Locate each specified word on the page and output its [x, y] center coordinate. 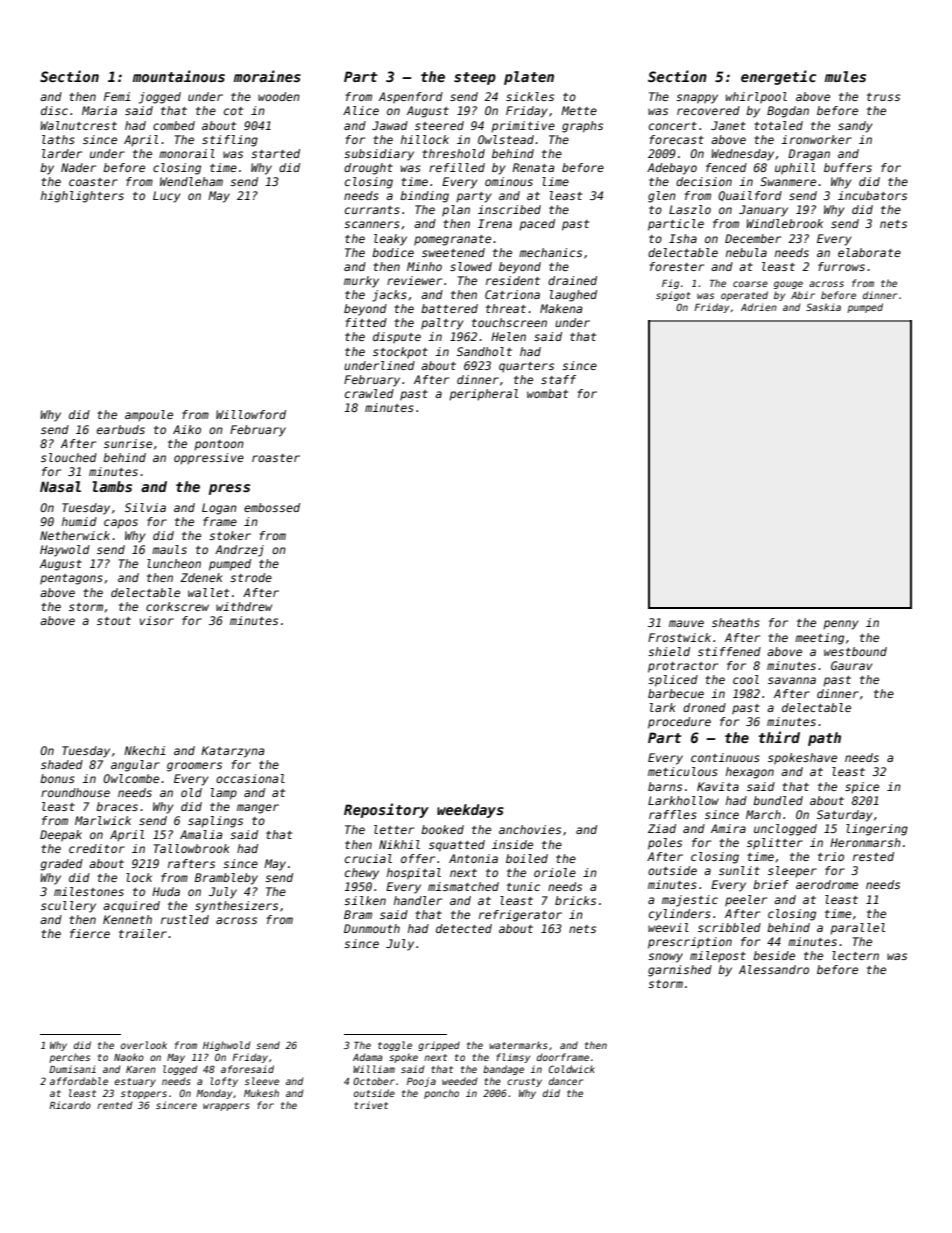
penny [840, 625]
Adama [368, 1057]
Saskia [823, 307]
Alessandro [774, 969]
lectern [855, 955]
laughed [573, 296]
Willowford [251, 414]
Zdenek [201, 577]
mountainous [179, 76]
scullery [68, 907]
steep [475, 78]
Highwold [226, 1046]
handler [418, 900]
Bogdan [788, 112]
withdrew [244, 606]
